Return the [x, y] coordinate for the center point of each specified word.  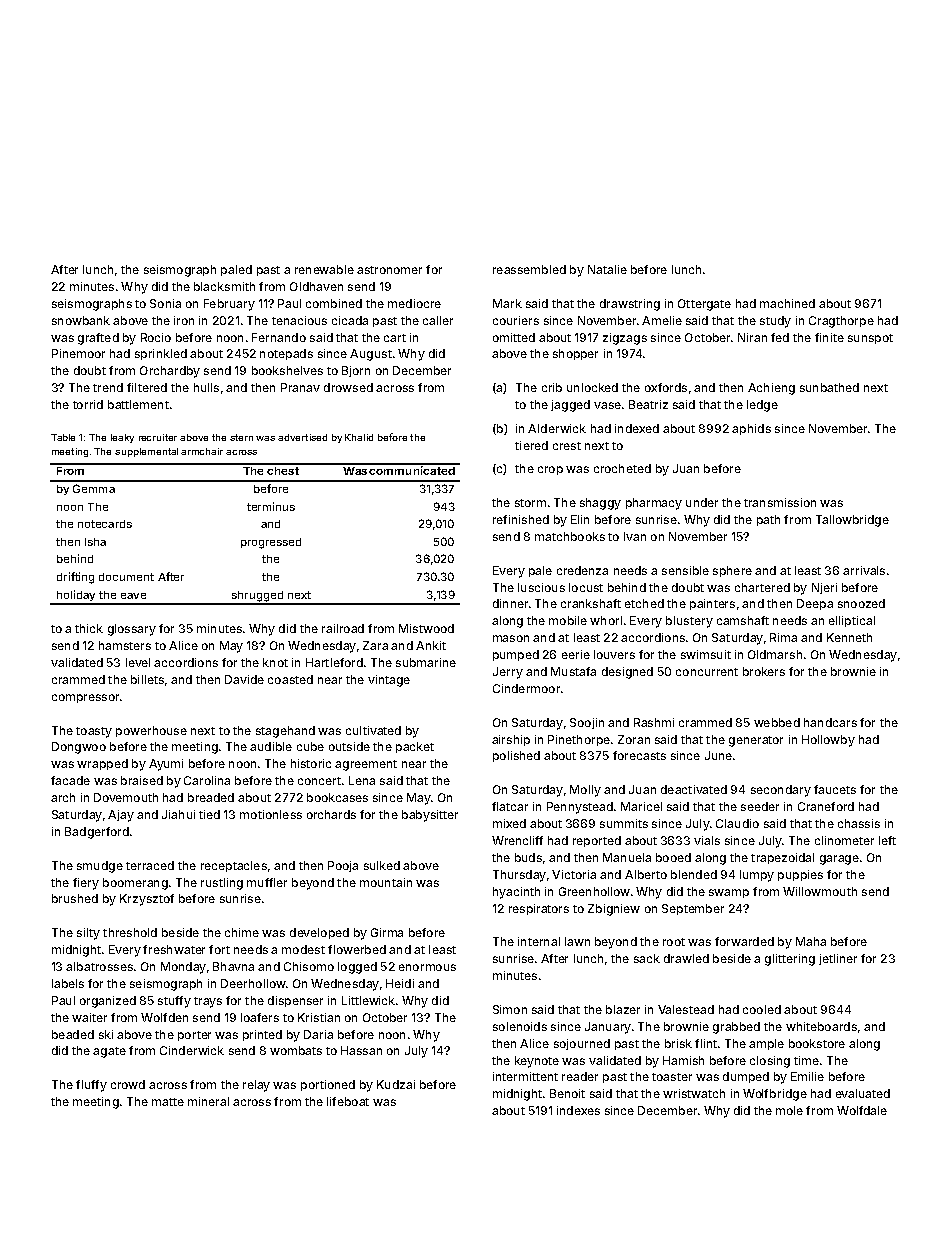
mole [789, 1110]
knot [275, 662]
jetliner [838, 959]
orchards [331, 814]
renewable [324, 269]
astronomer [389, 270]
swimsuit [706, 654]
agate [109, 1052]
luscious [541, 587]
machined [787, 303]
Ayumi [166, 765]
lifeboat [348, 1101]
